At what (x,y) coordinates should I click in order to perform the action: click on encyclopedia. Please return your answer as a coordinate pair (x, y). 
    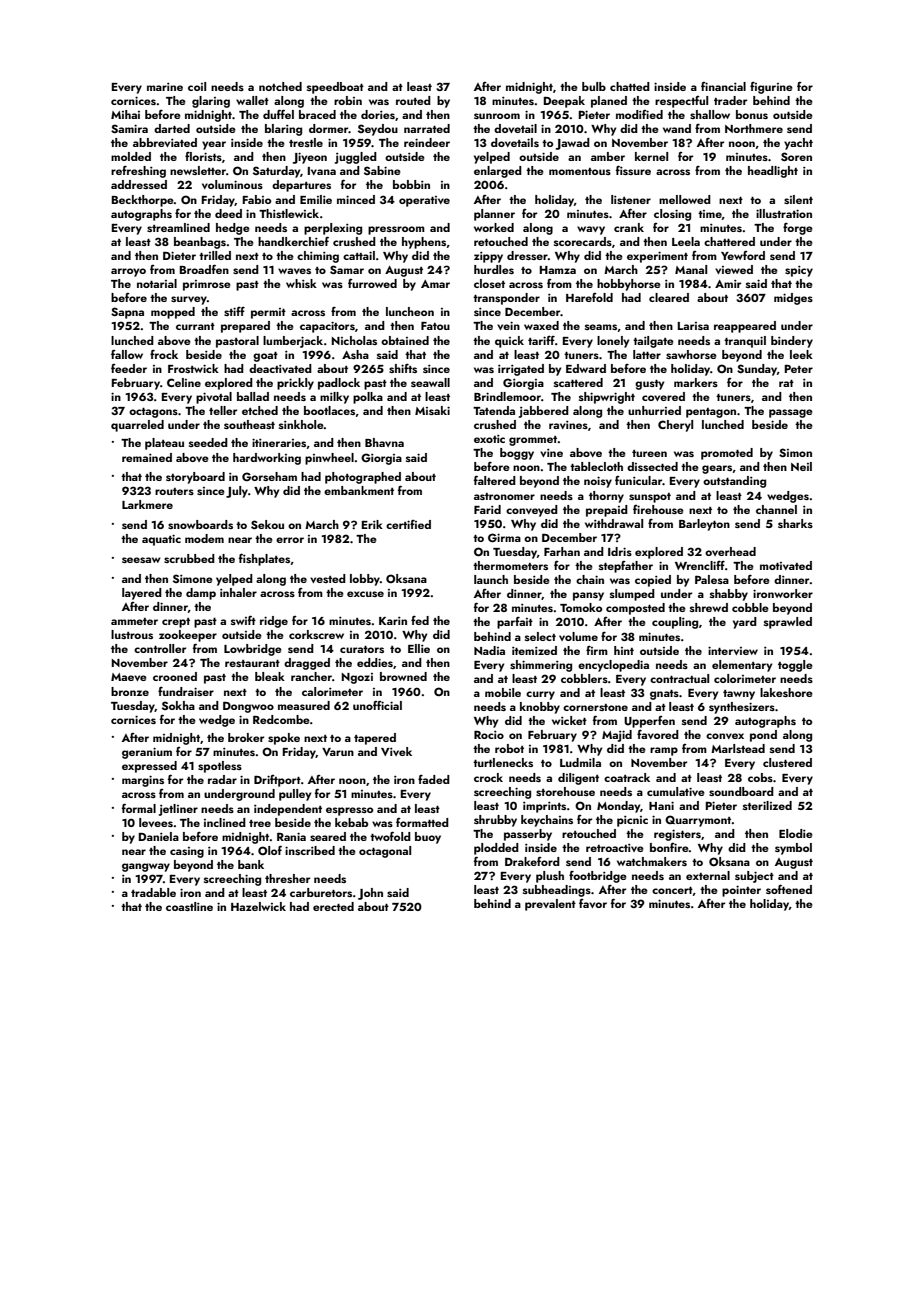
    Looking at the image, I should click on (613, 666).
